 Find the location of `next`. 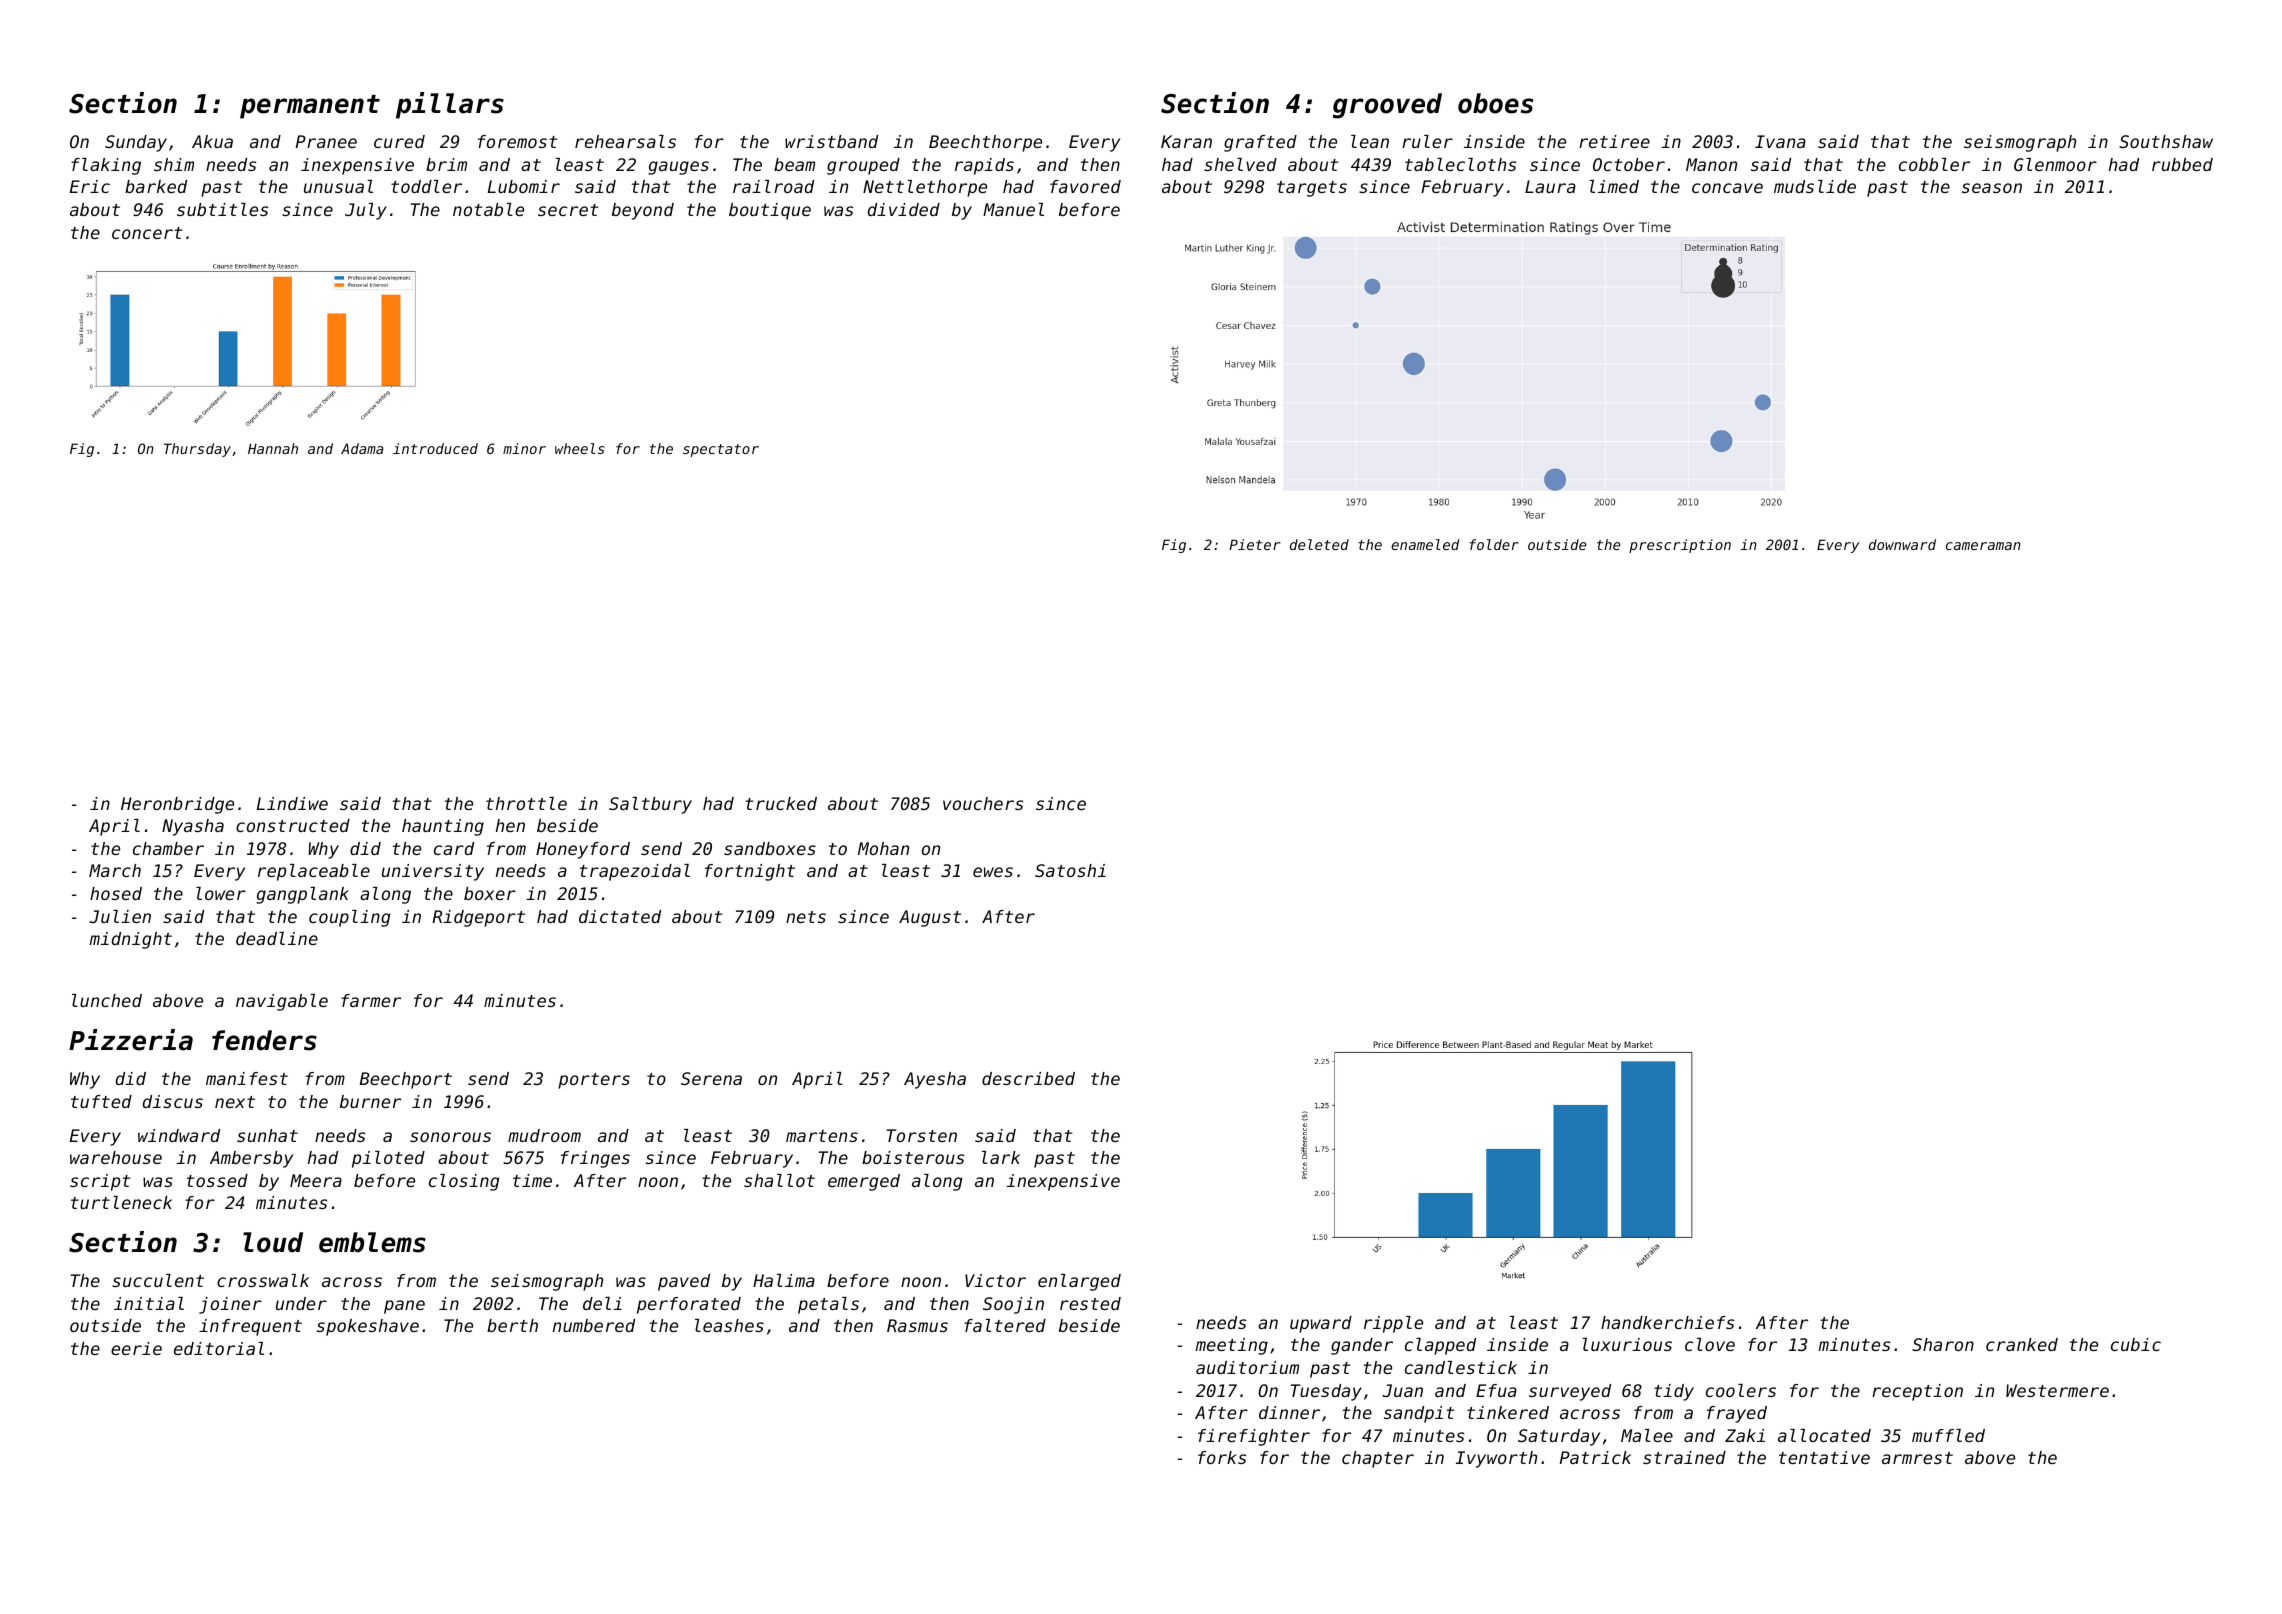

next is located at coordinates (235, 1102).
